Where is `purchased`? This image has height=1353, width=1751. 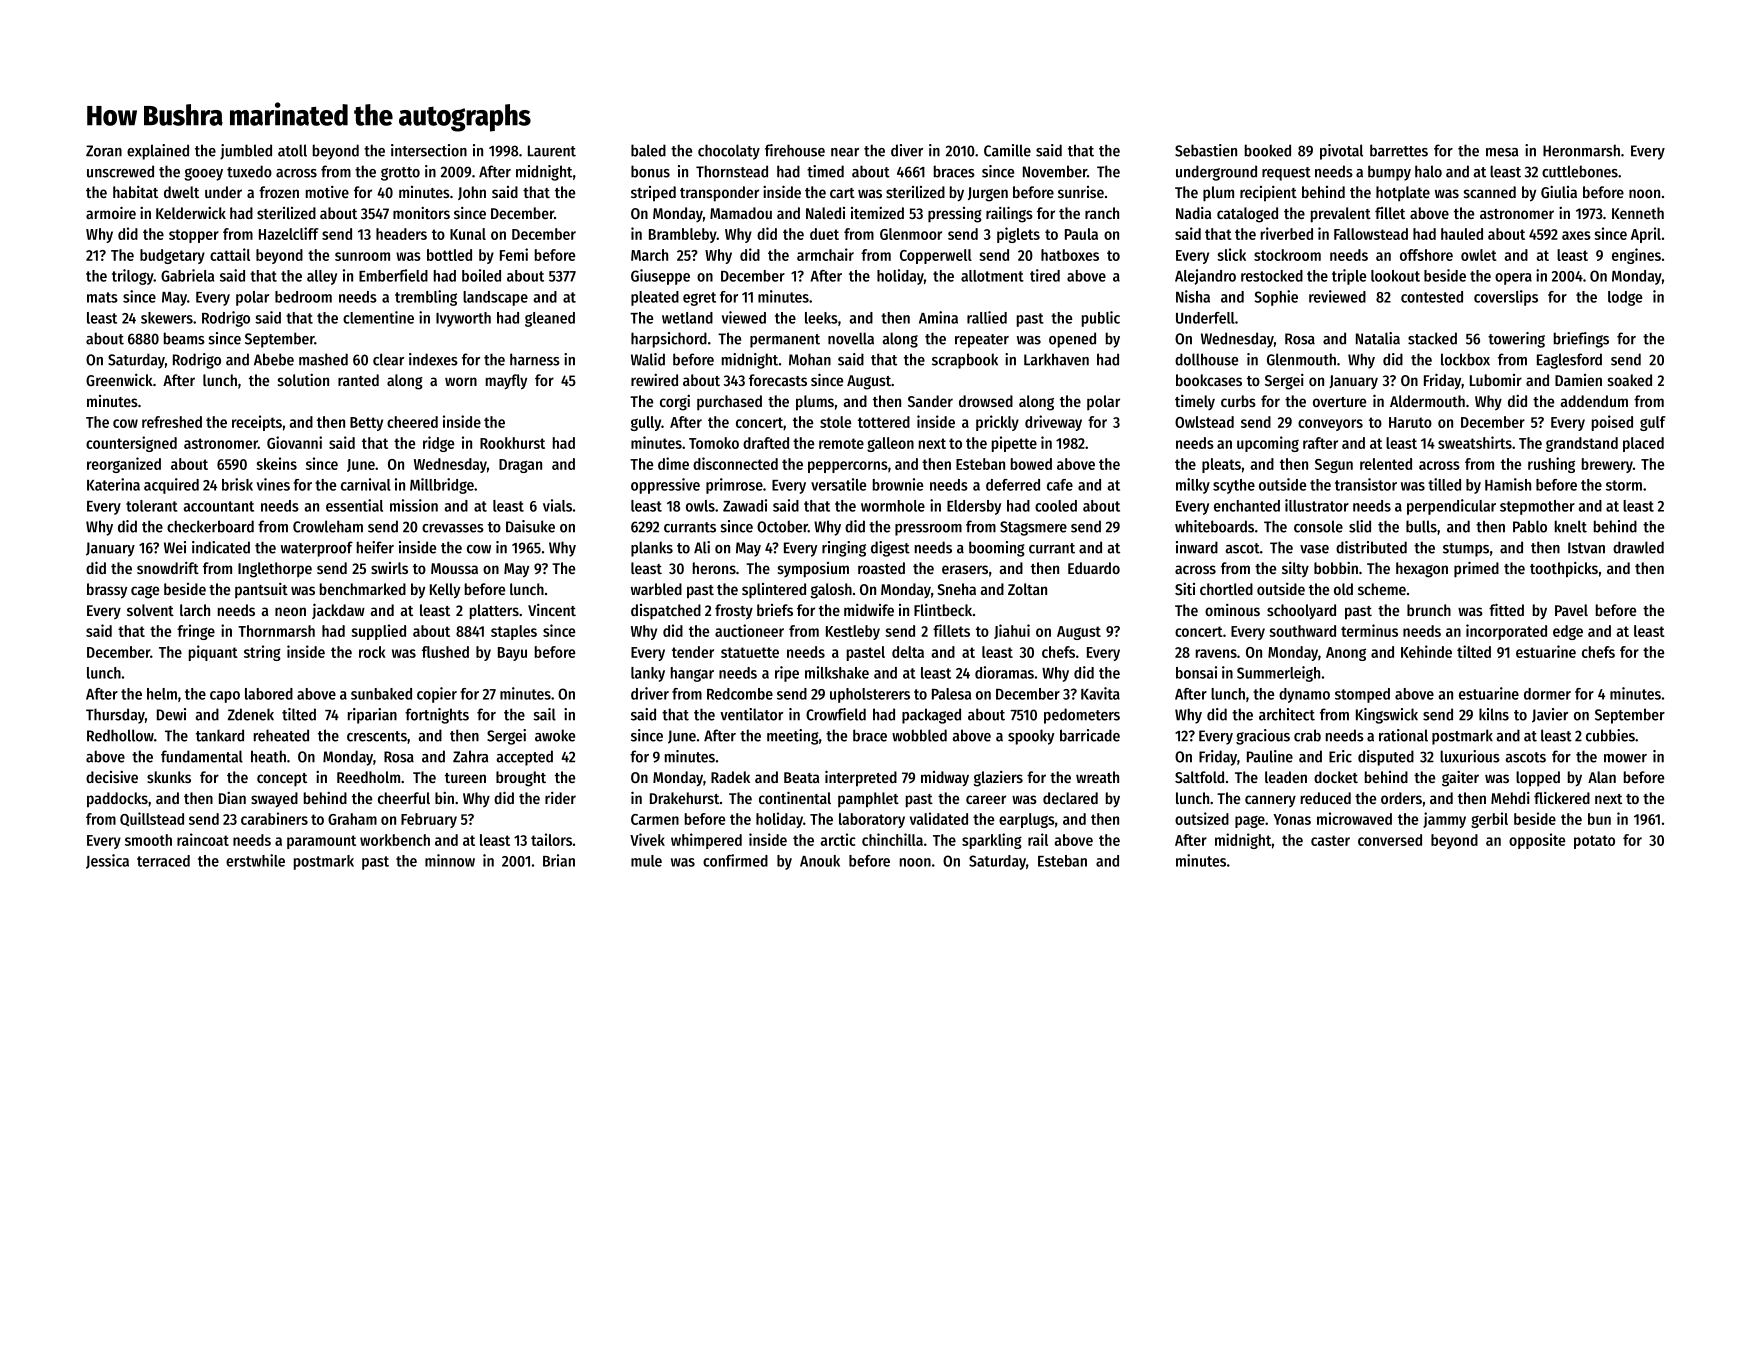 purchased is located at coordinates (729, 402).
